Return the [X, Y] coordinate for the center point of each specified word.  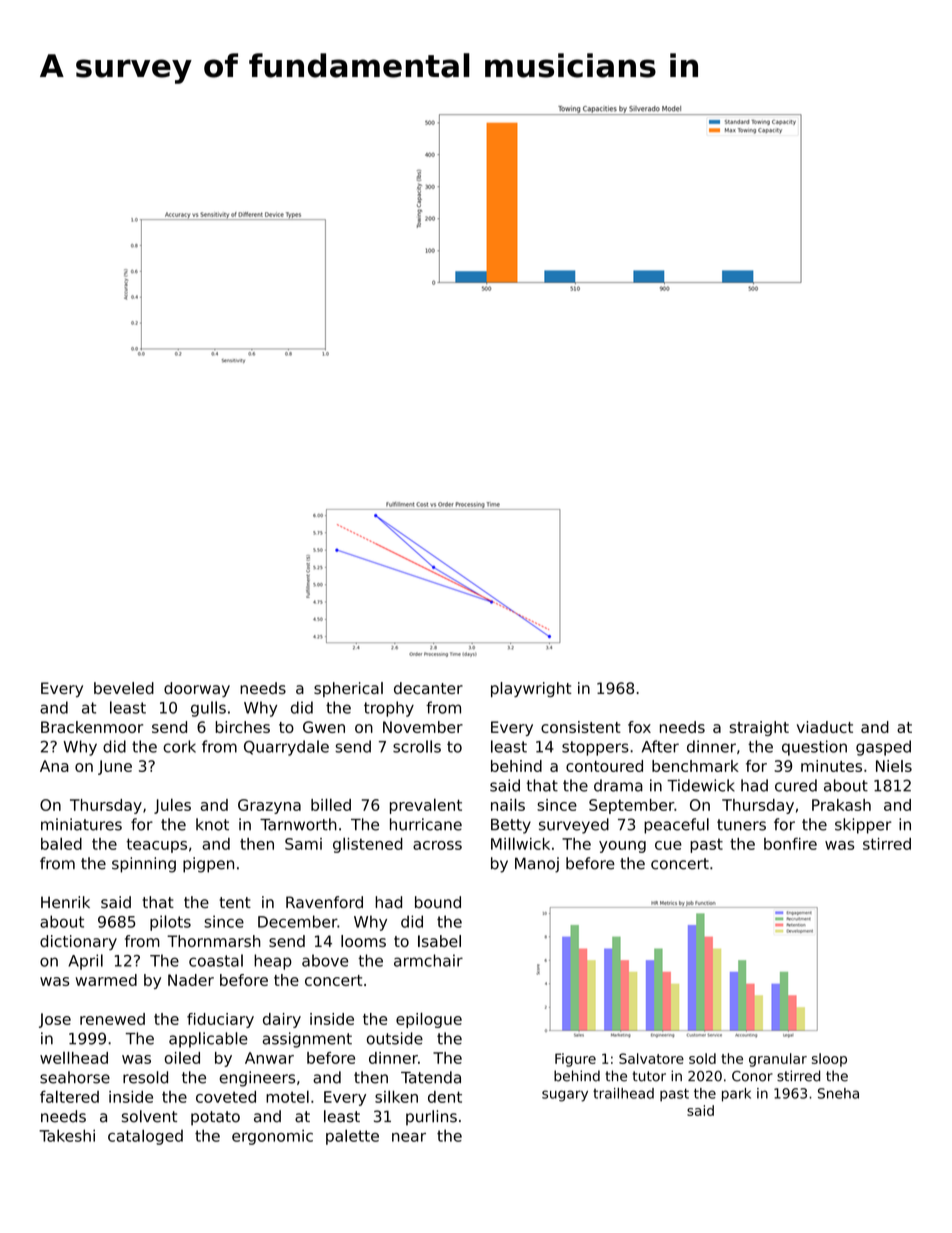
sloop [829, 1060]
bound [438, 902]
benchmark [695, 766]
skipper [863, 826]
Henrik [65, 902]
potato [215, 1118]
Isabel [439, 941]
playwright [531, 689]
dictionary [78, 942]
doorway [197, 689]
